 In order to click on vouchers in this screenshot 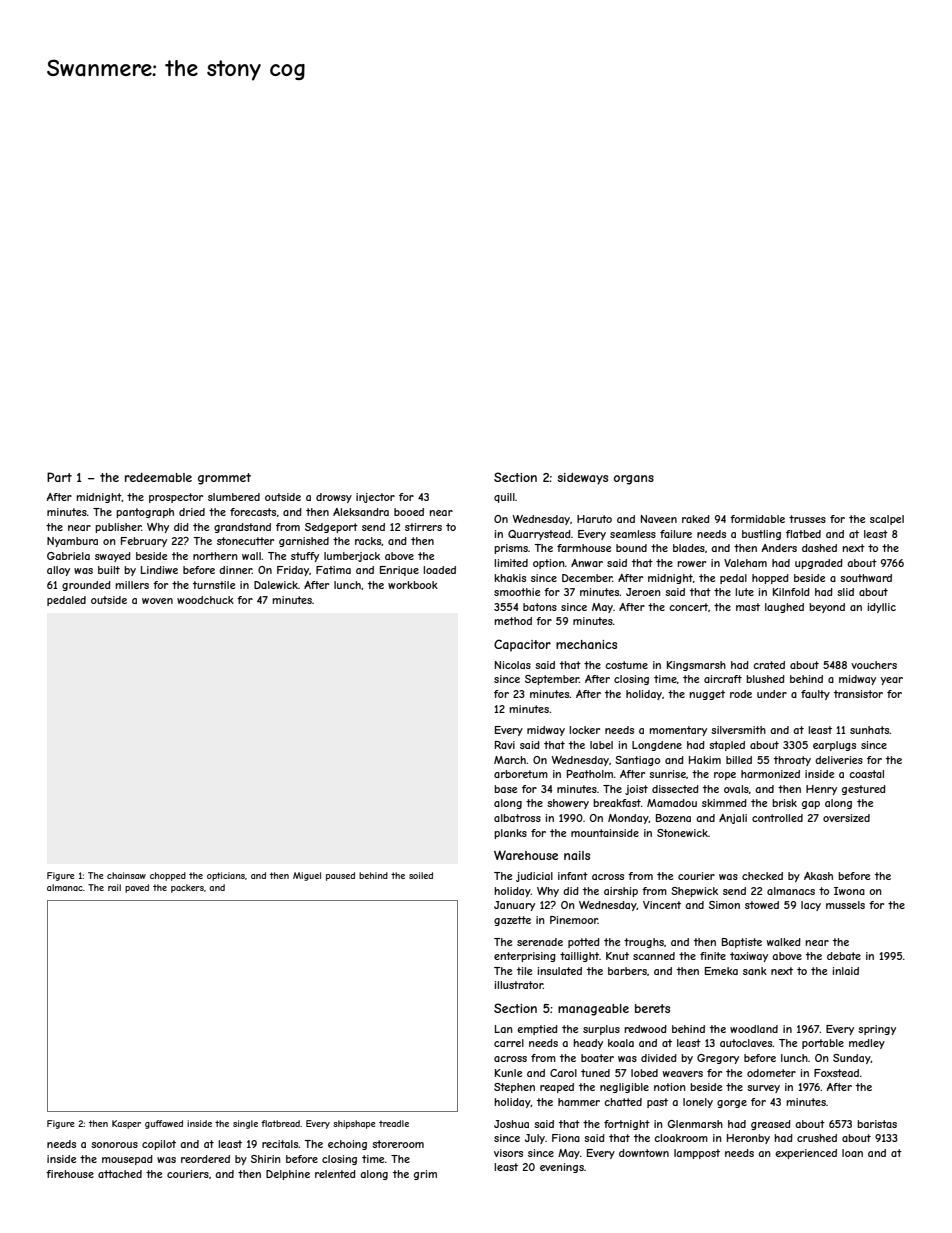, I will do `click(874, 665)`.
